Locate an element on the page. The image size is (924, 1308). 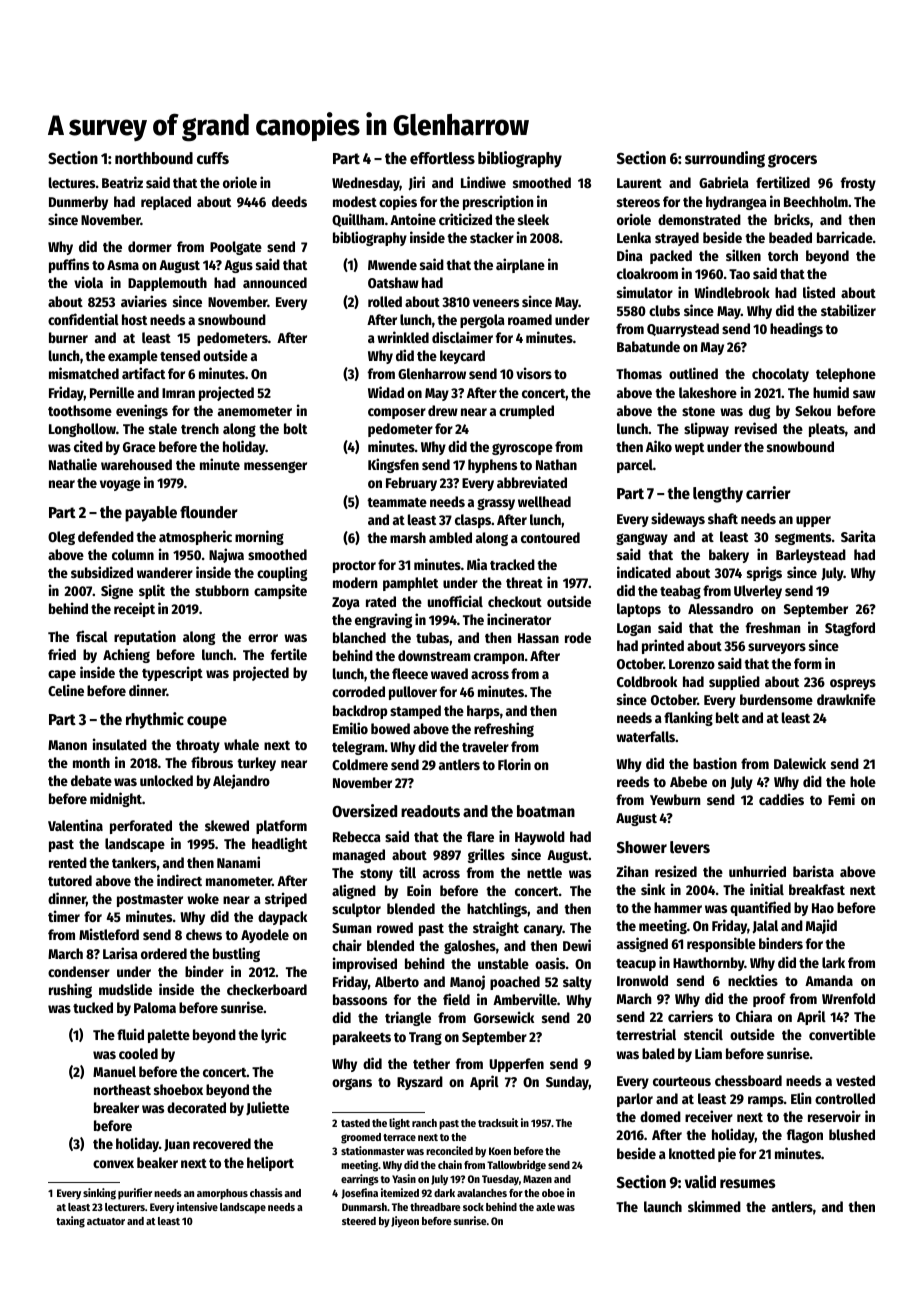
effortless is located at coordinates (442, 158).
